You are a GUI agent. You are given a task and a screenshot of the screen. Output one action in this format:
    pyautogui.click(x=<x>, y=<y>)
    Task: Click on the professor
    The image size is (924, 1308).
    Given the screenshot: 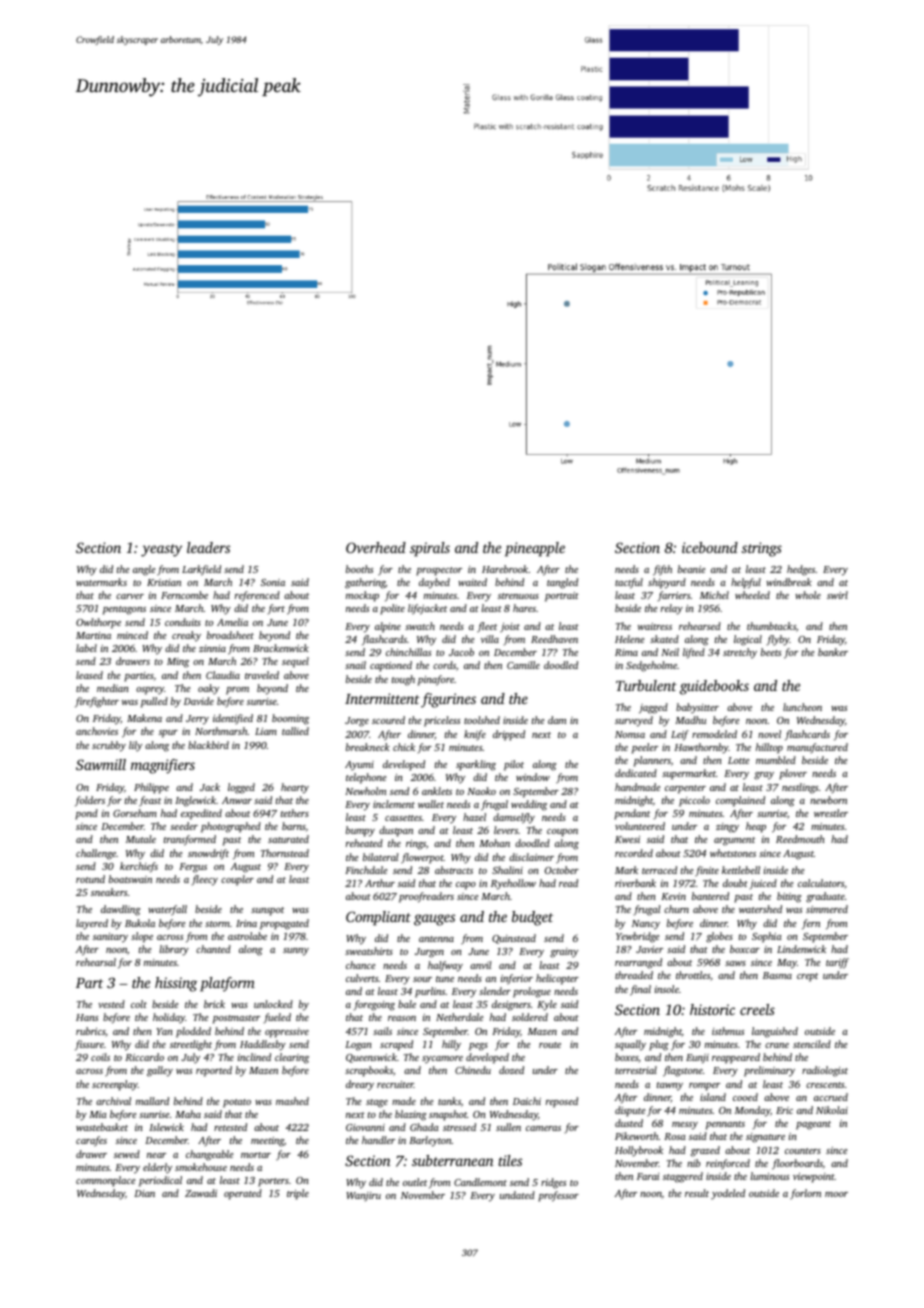 What is the action you would take?
    pyautogui.click(x=558, y=1196)
